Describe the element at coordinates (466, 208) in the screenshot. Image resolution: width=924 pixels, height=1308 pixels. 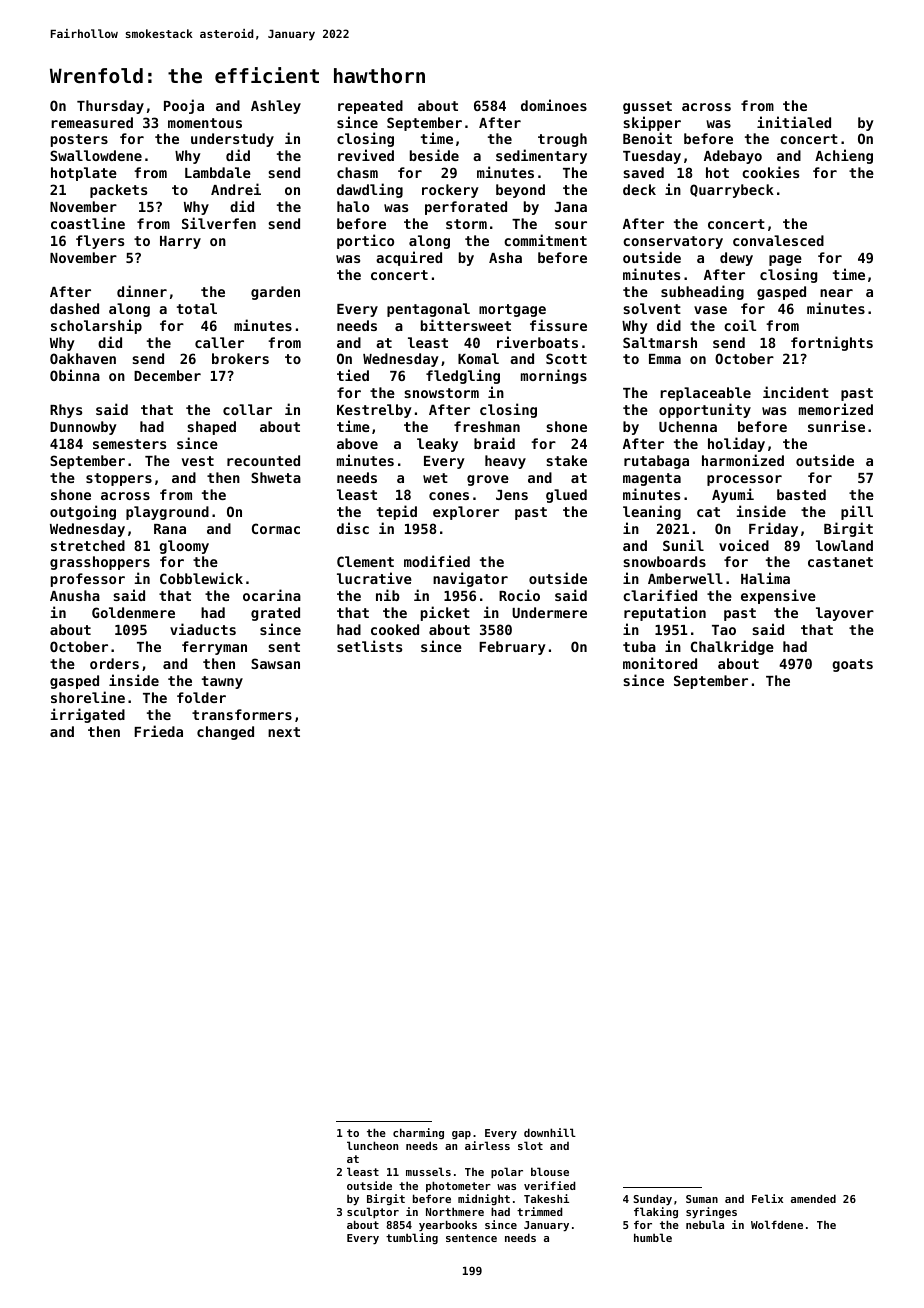
I see `perforated` at that location.
